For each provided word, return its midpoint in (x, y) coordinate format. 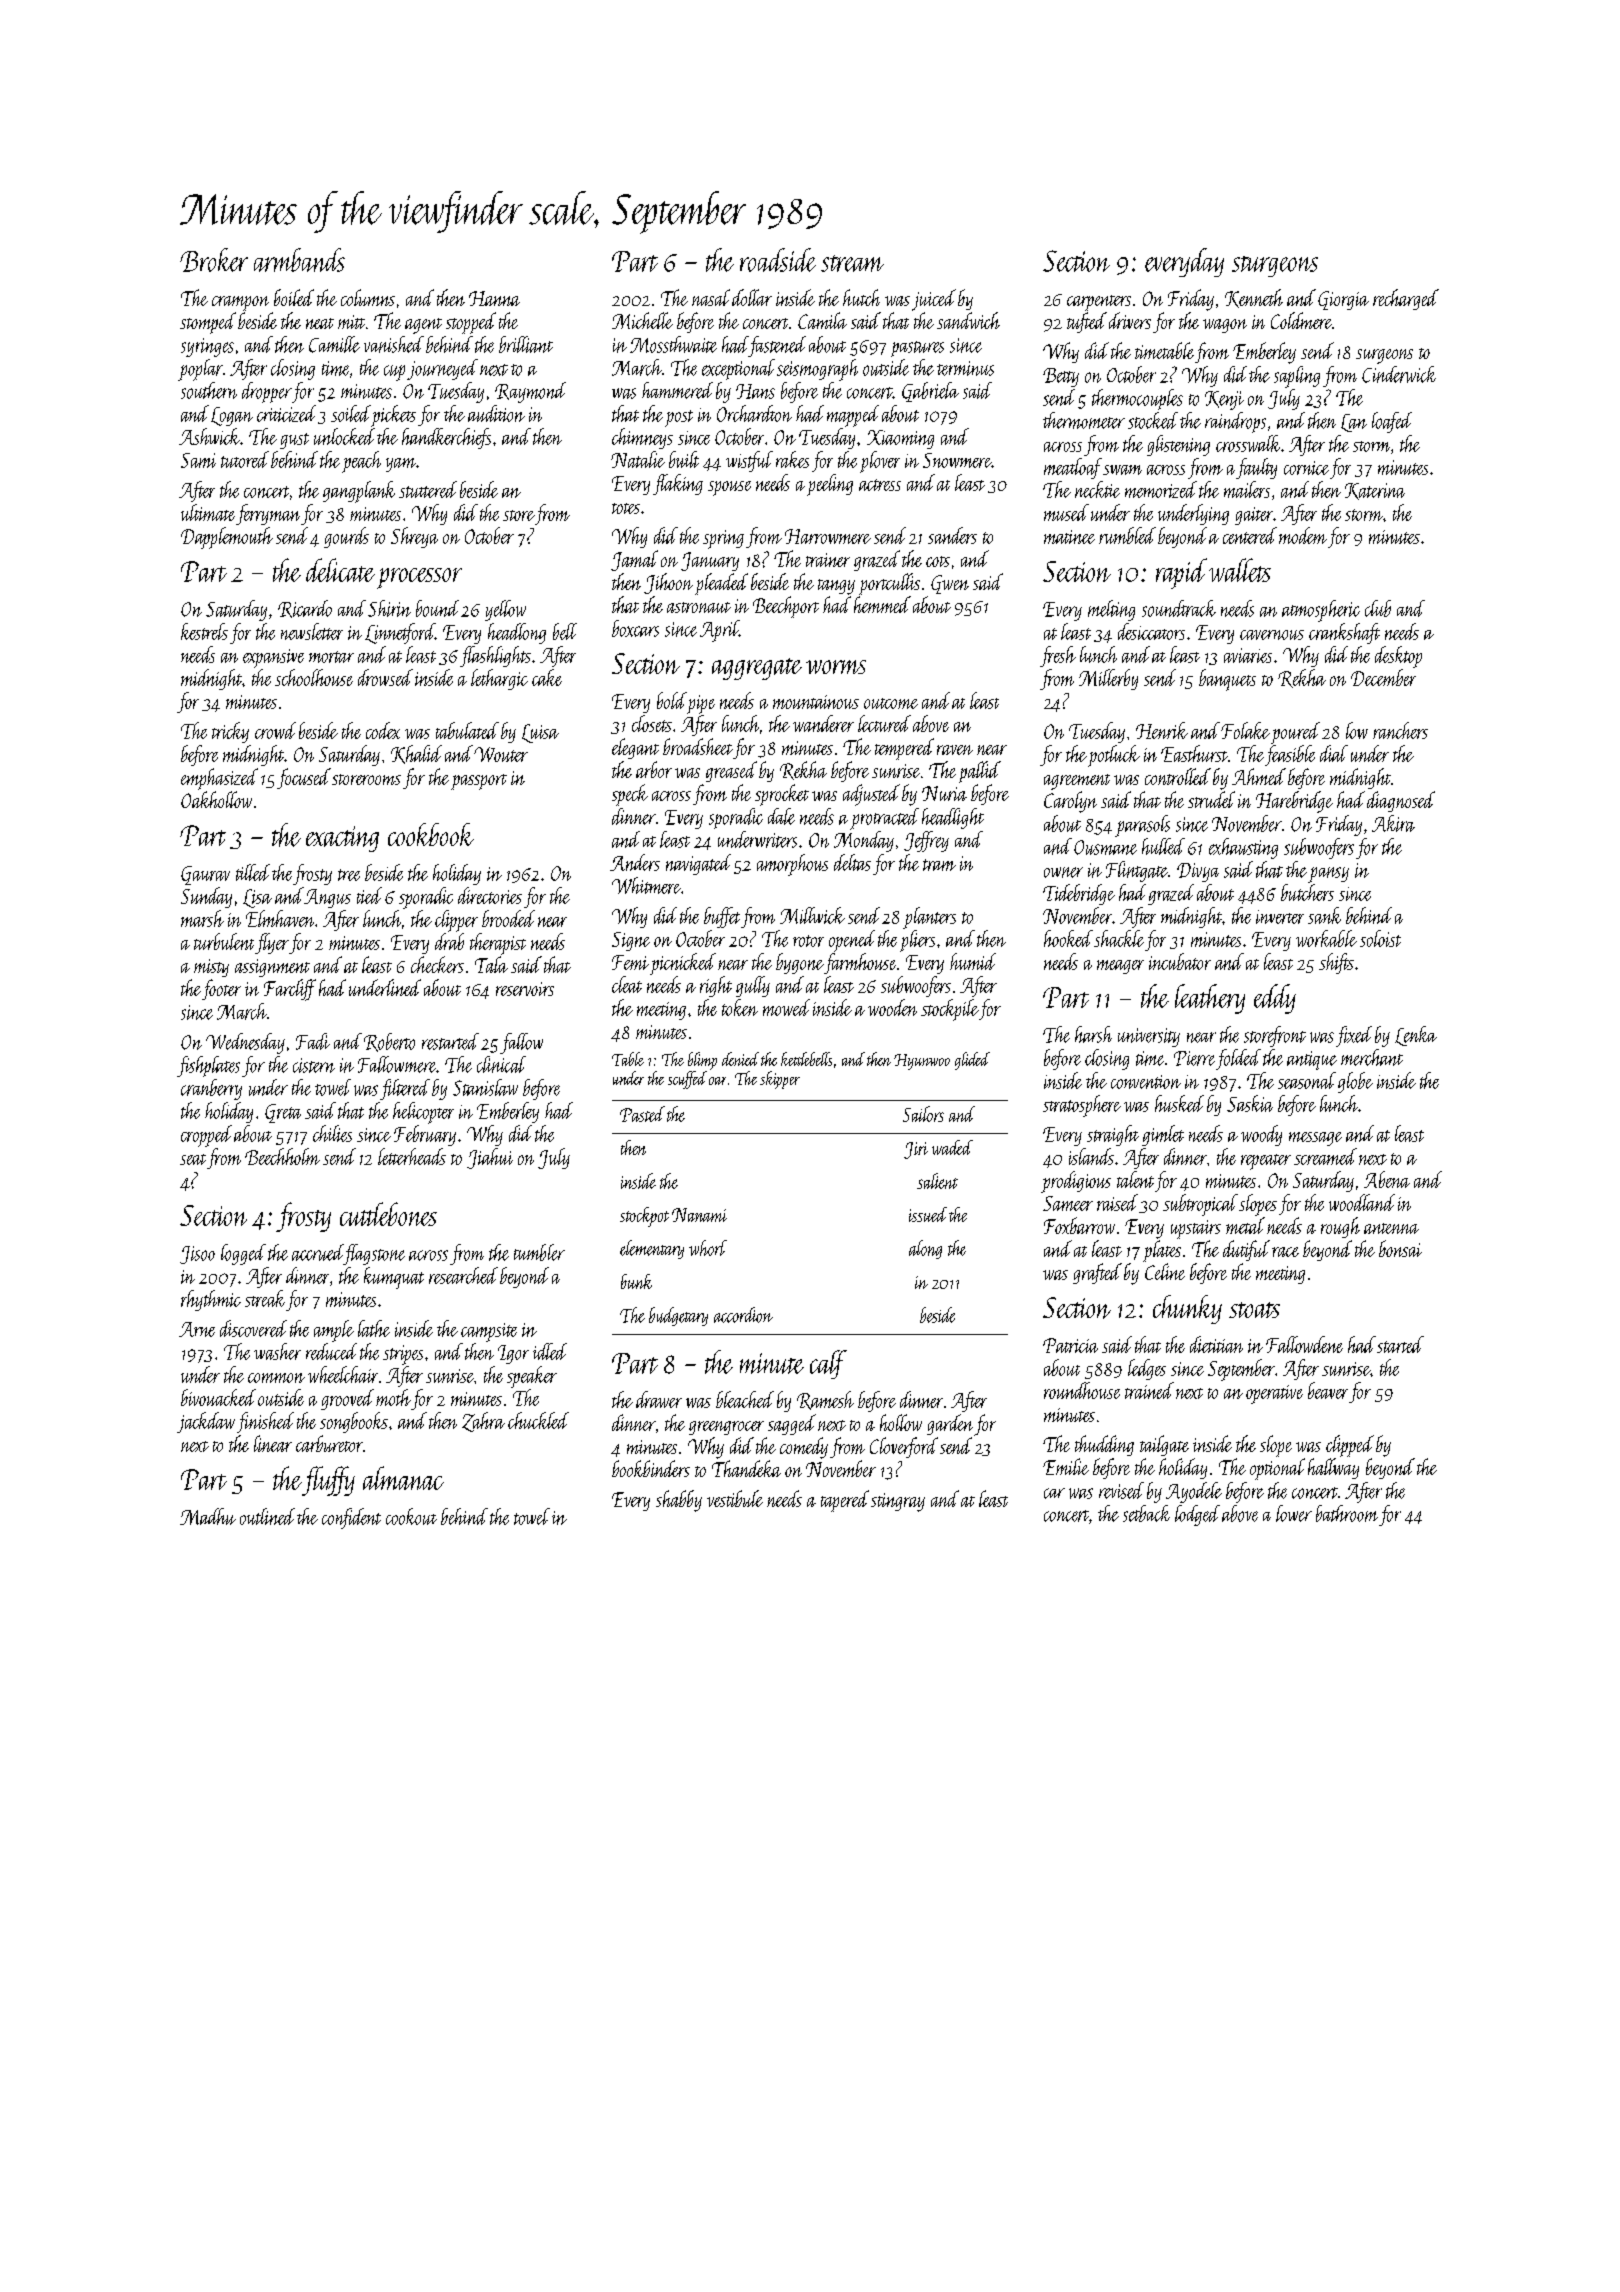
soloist (1380, 938)
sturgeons (1275, 266)
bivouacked (218, 1397)
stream (852, 263)
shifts (1336, 963)
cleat (627, 984)
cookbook (431, 834)
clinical (501, 1064)
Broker (214, 260)
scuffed (687, 1080)
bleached (745, 1399)
